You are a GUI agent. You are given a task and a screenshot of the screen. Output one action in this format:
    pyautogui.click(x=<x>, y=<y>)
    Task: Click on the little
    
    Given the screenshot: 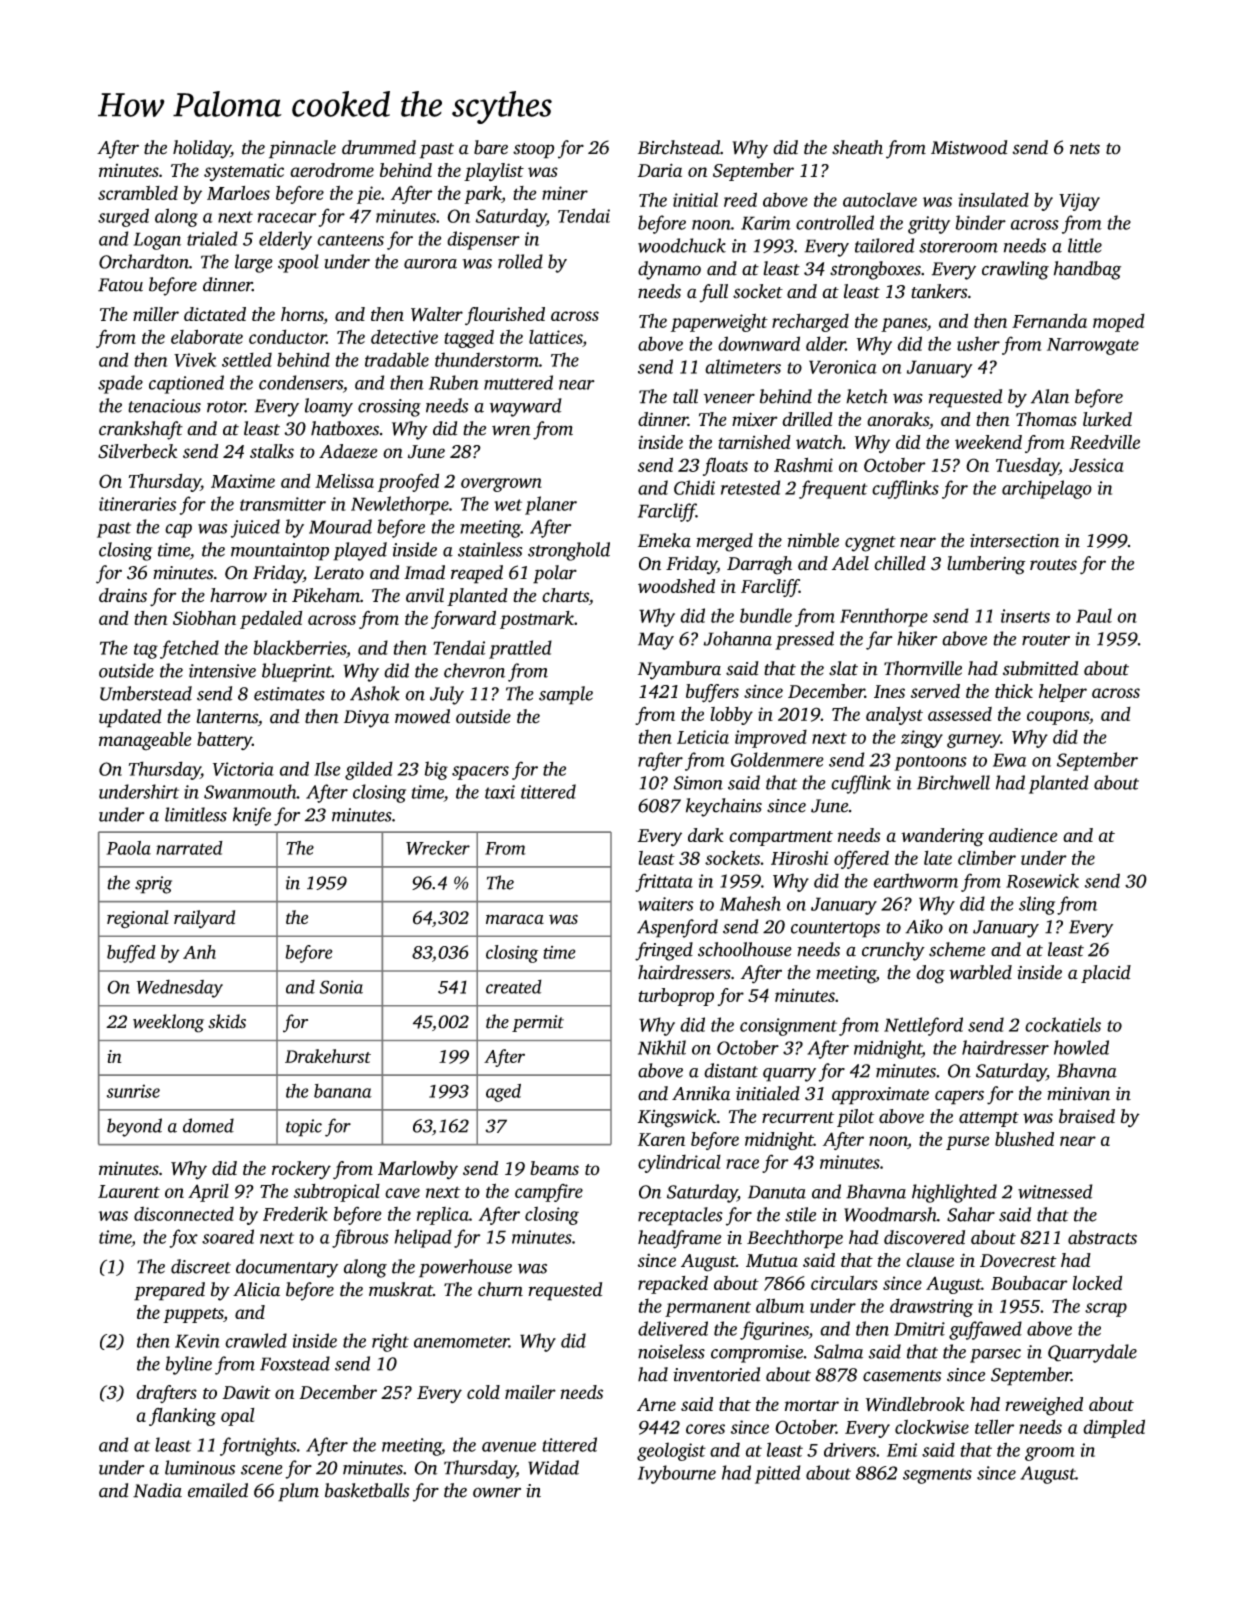 What is the action you would take?
    pyautogui.click(x=1085, y=245)
